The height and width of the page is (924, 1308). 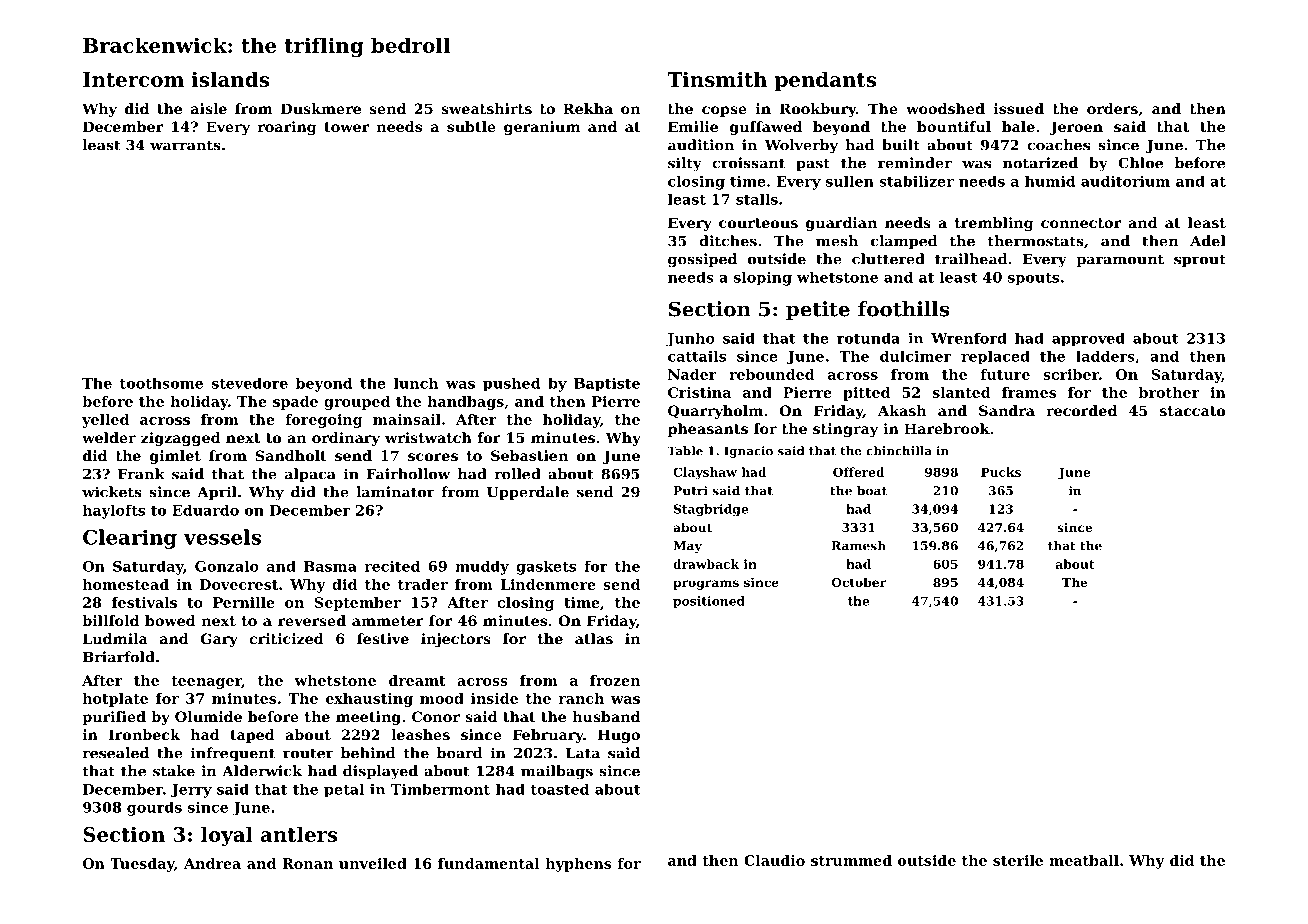 What do you see at coordinates (373, 863) in the page?
I see `unveiled` at bounding box center [373, 863].
